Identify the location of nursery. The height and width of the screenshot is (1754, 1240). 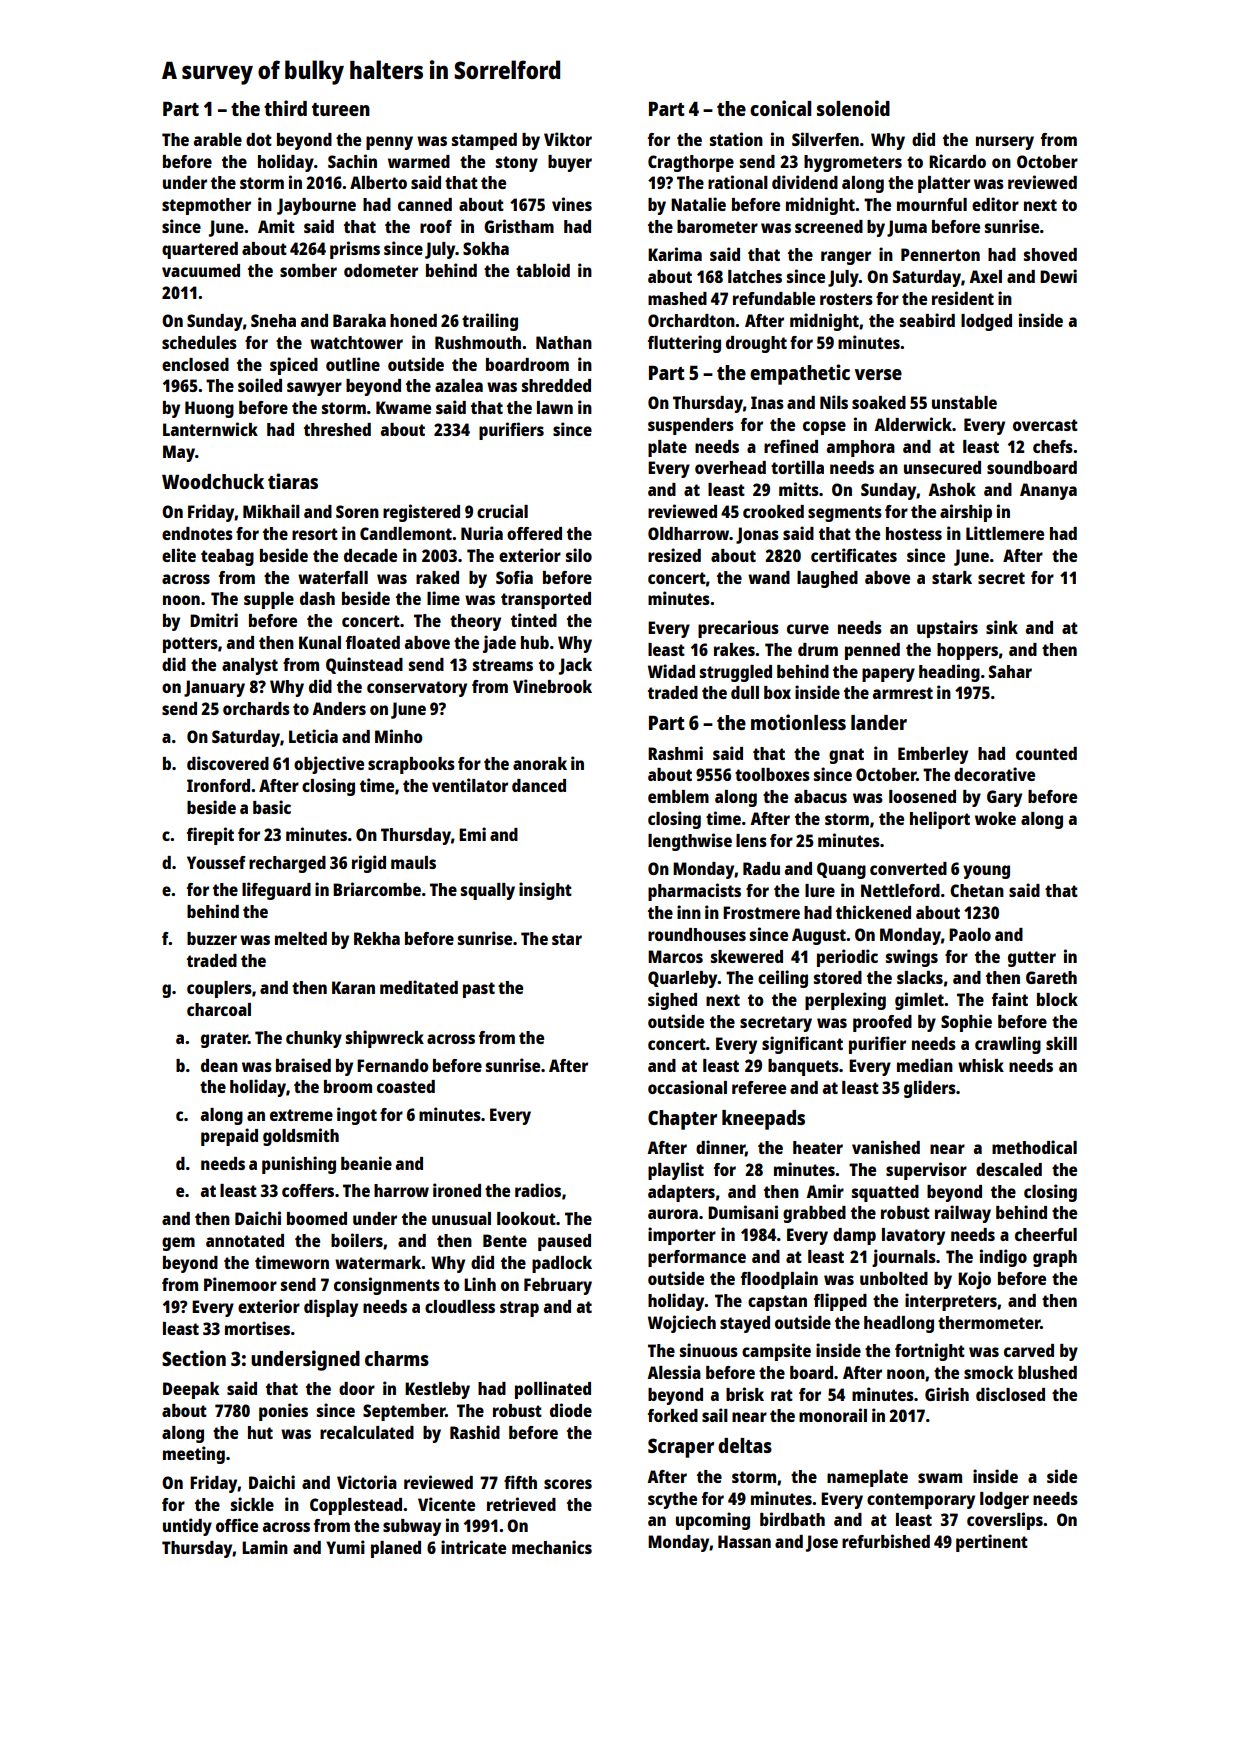
(1005, 143).
